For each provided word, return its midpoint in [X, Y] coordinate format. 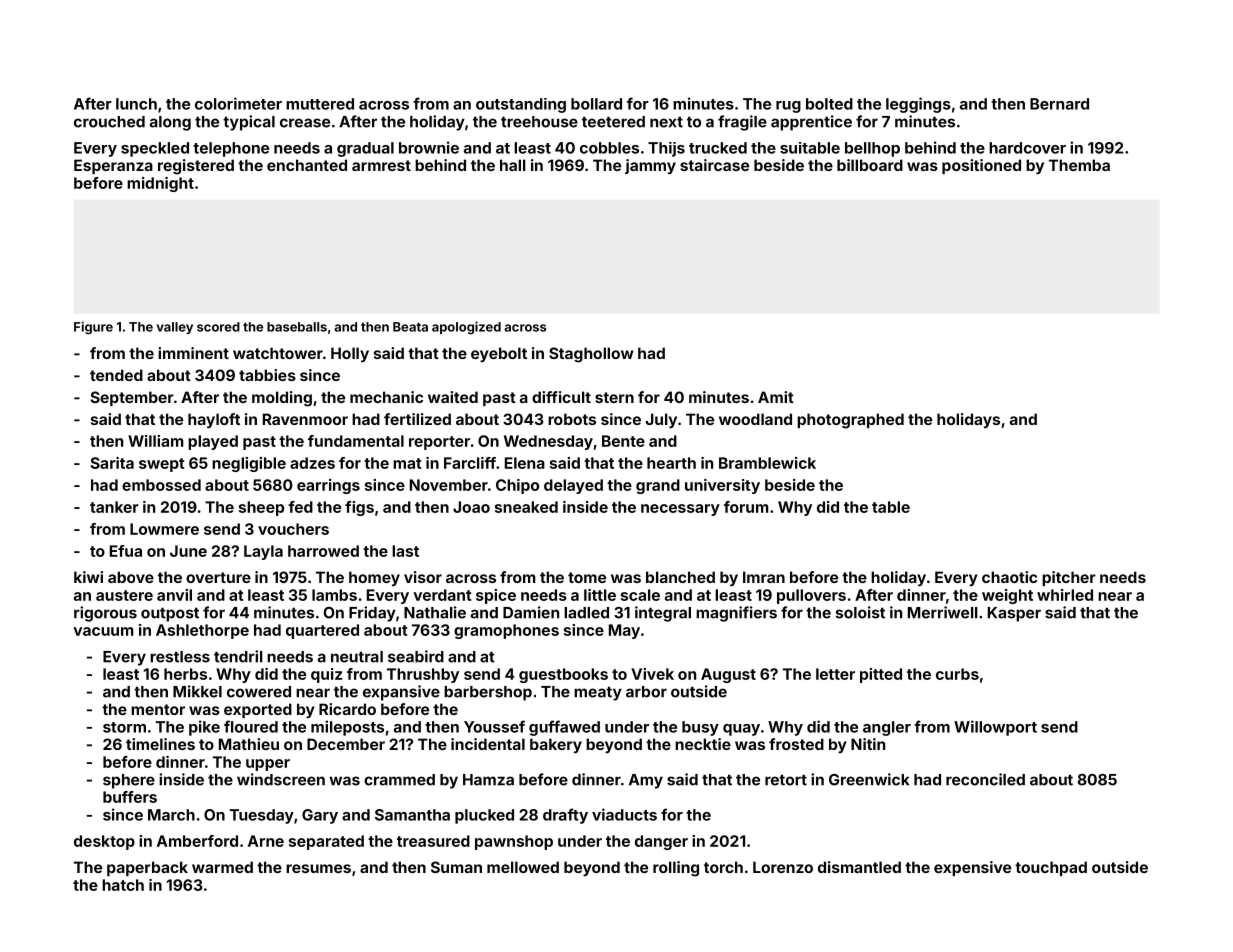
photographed [850, 421]
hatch [123, 885]
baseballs [297, 327]
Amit [776, 397]
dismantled [859, 867]
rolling [676, 869]
